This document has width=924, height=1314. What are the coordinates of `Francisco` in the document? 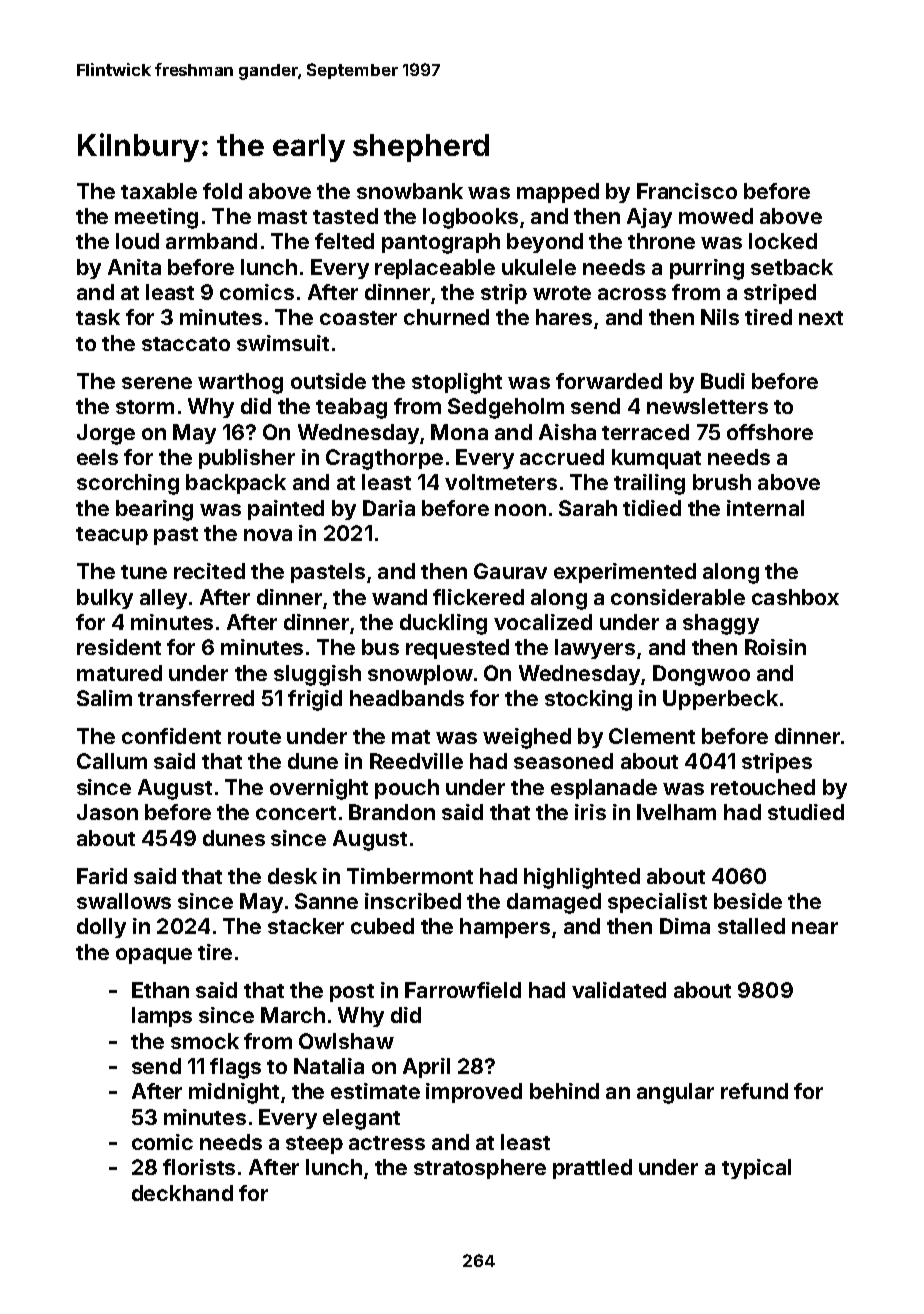 It's located at (687, 191).
